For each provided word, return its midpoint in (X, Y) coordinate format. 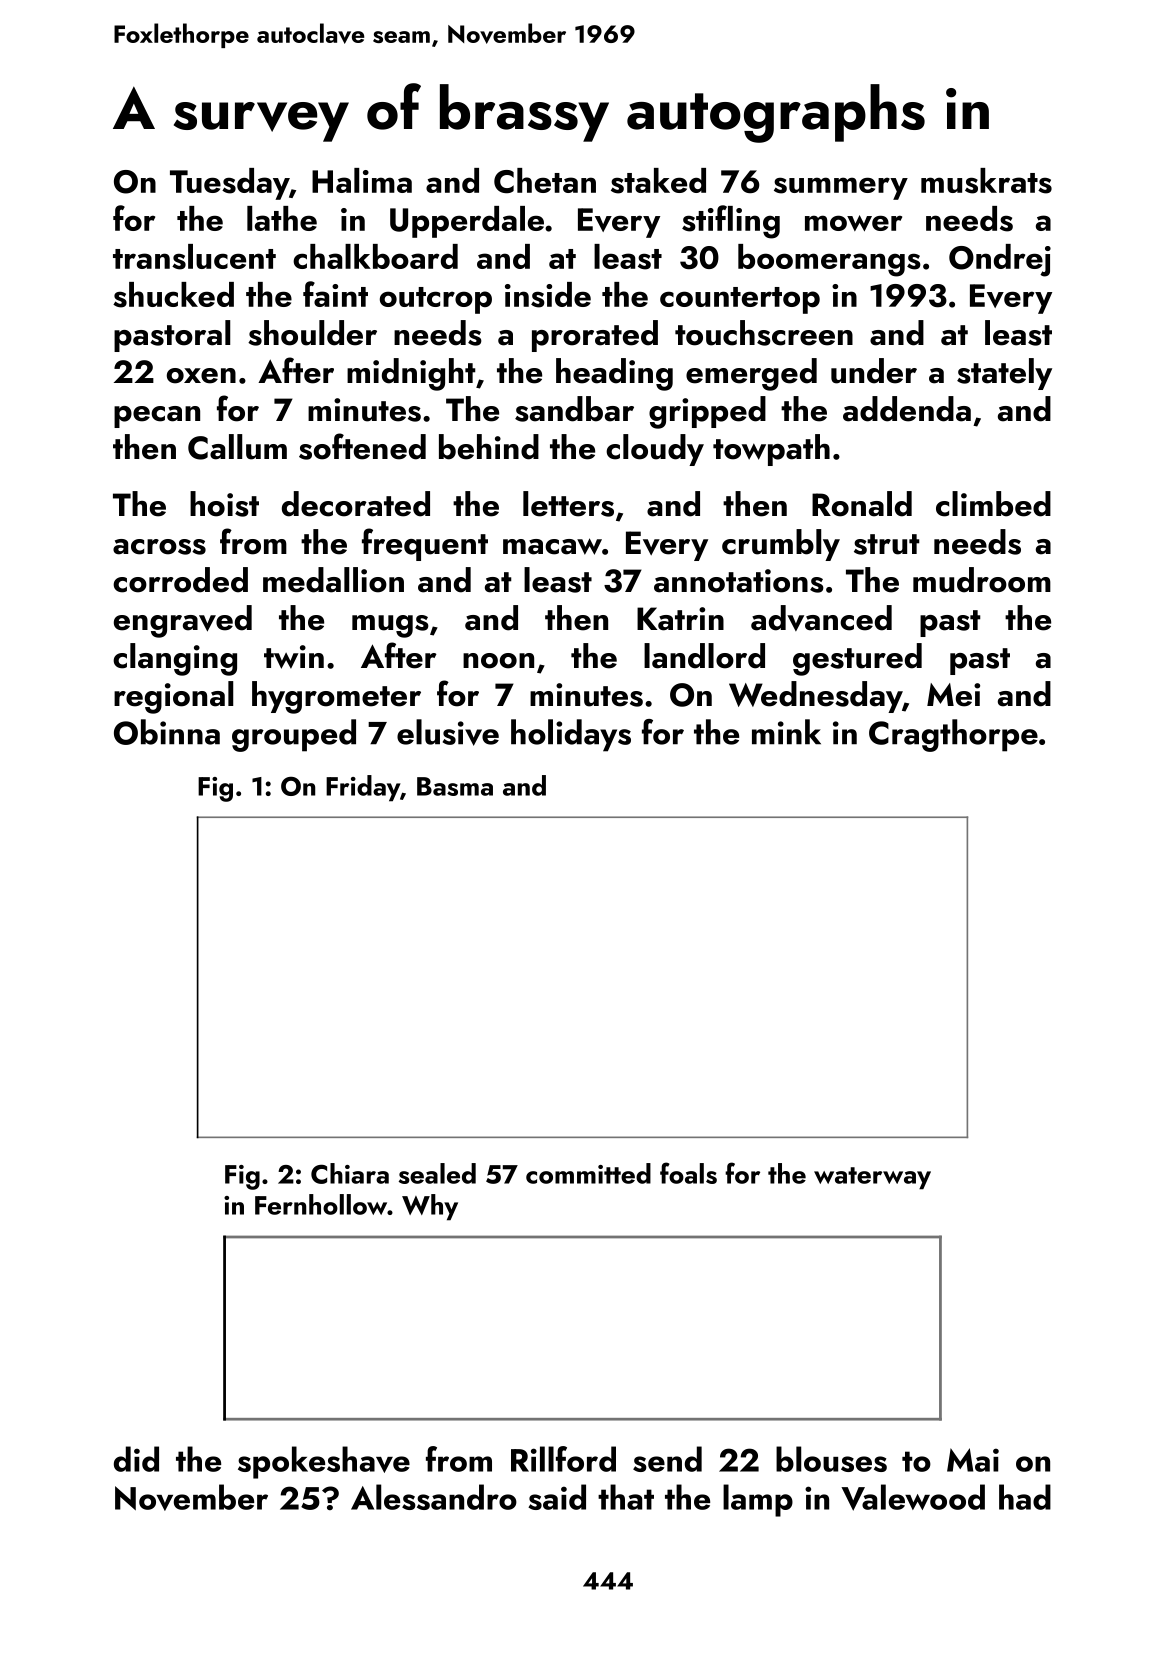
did (136, 1459)
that (626, 1497)
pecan (157, 417)
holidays (571, 735)
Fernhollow (321, 1204)
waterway (872, 1178)
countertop (740, 300)
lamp (758, 1500)
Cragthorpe (953, 735)
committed (588, 1173)
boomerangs (829, 260)
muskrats (986, 181)
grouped (294, 735)
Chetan (545, 181)
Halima (362, 180)
